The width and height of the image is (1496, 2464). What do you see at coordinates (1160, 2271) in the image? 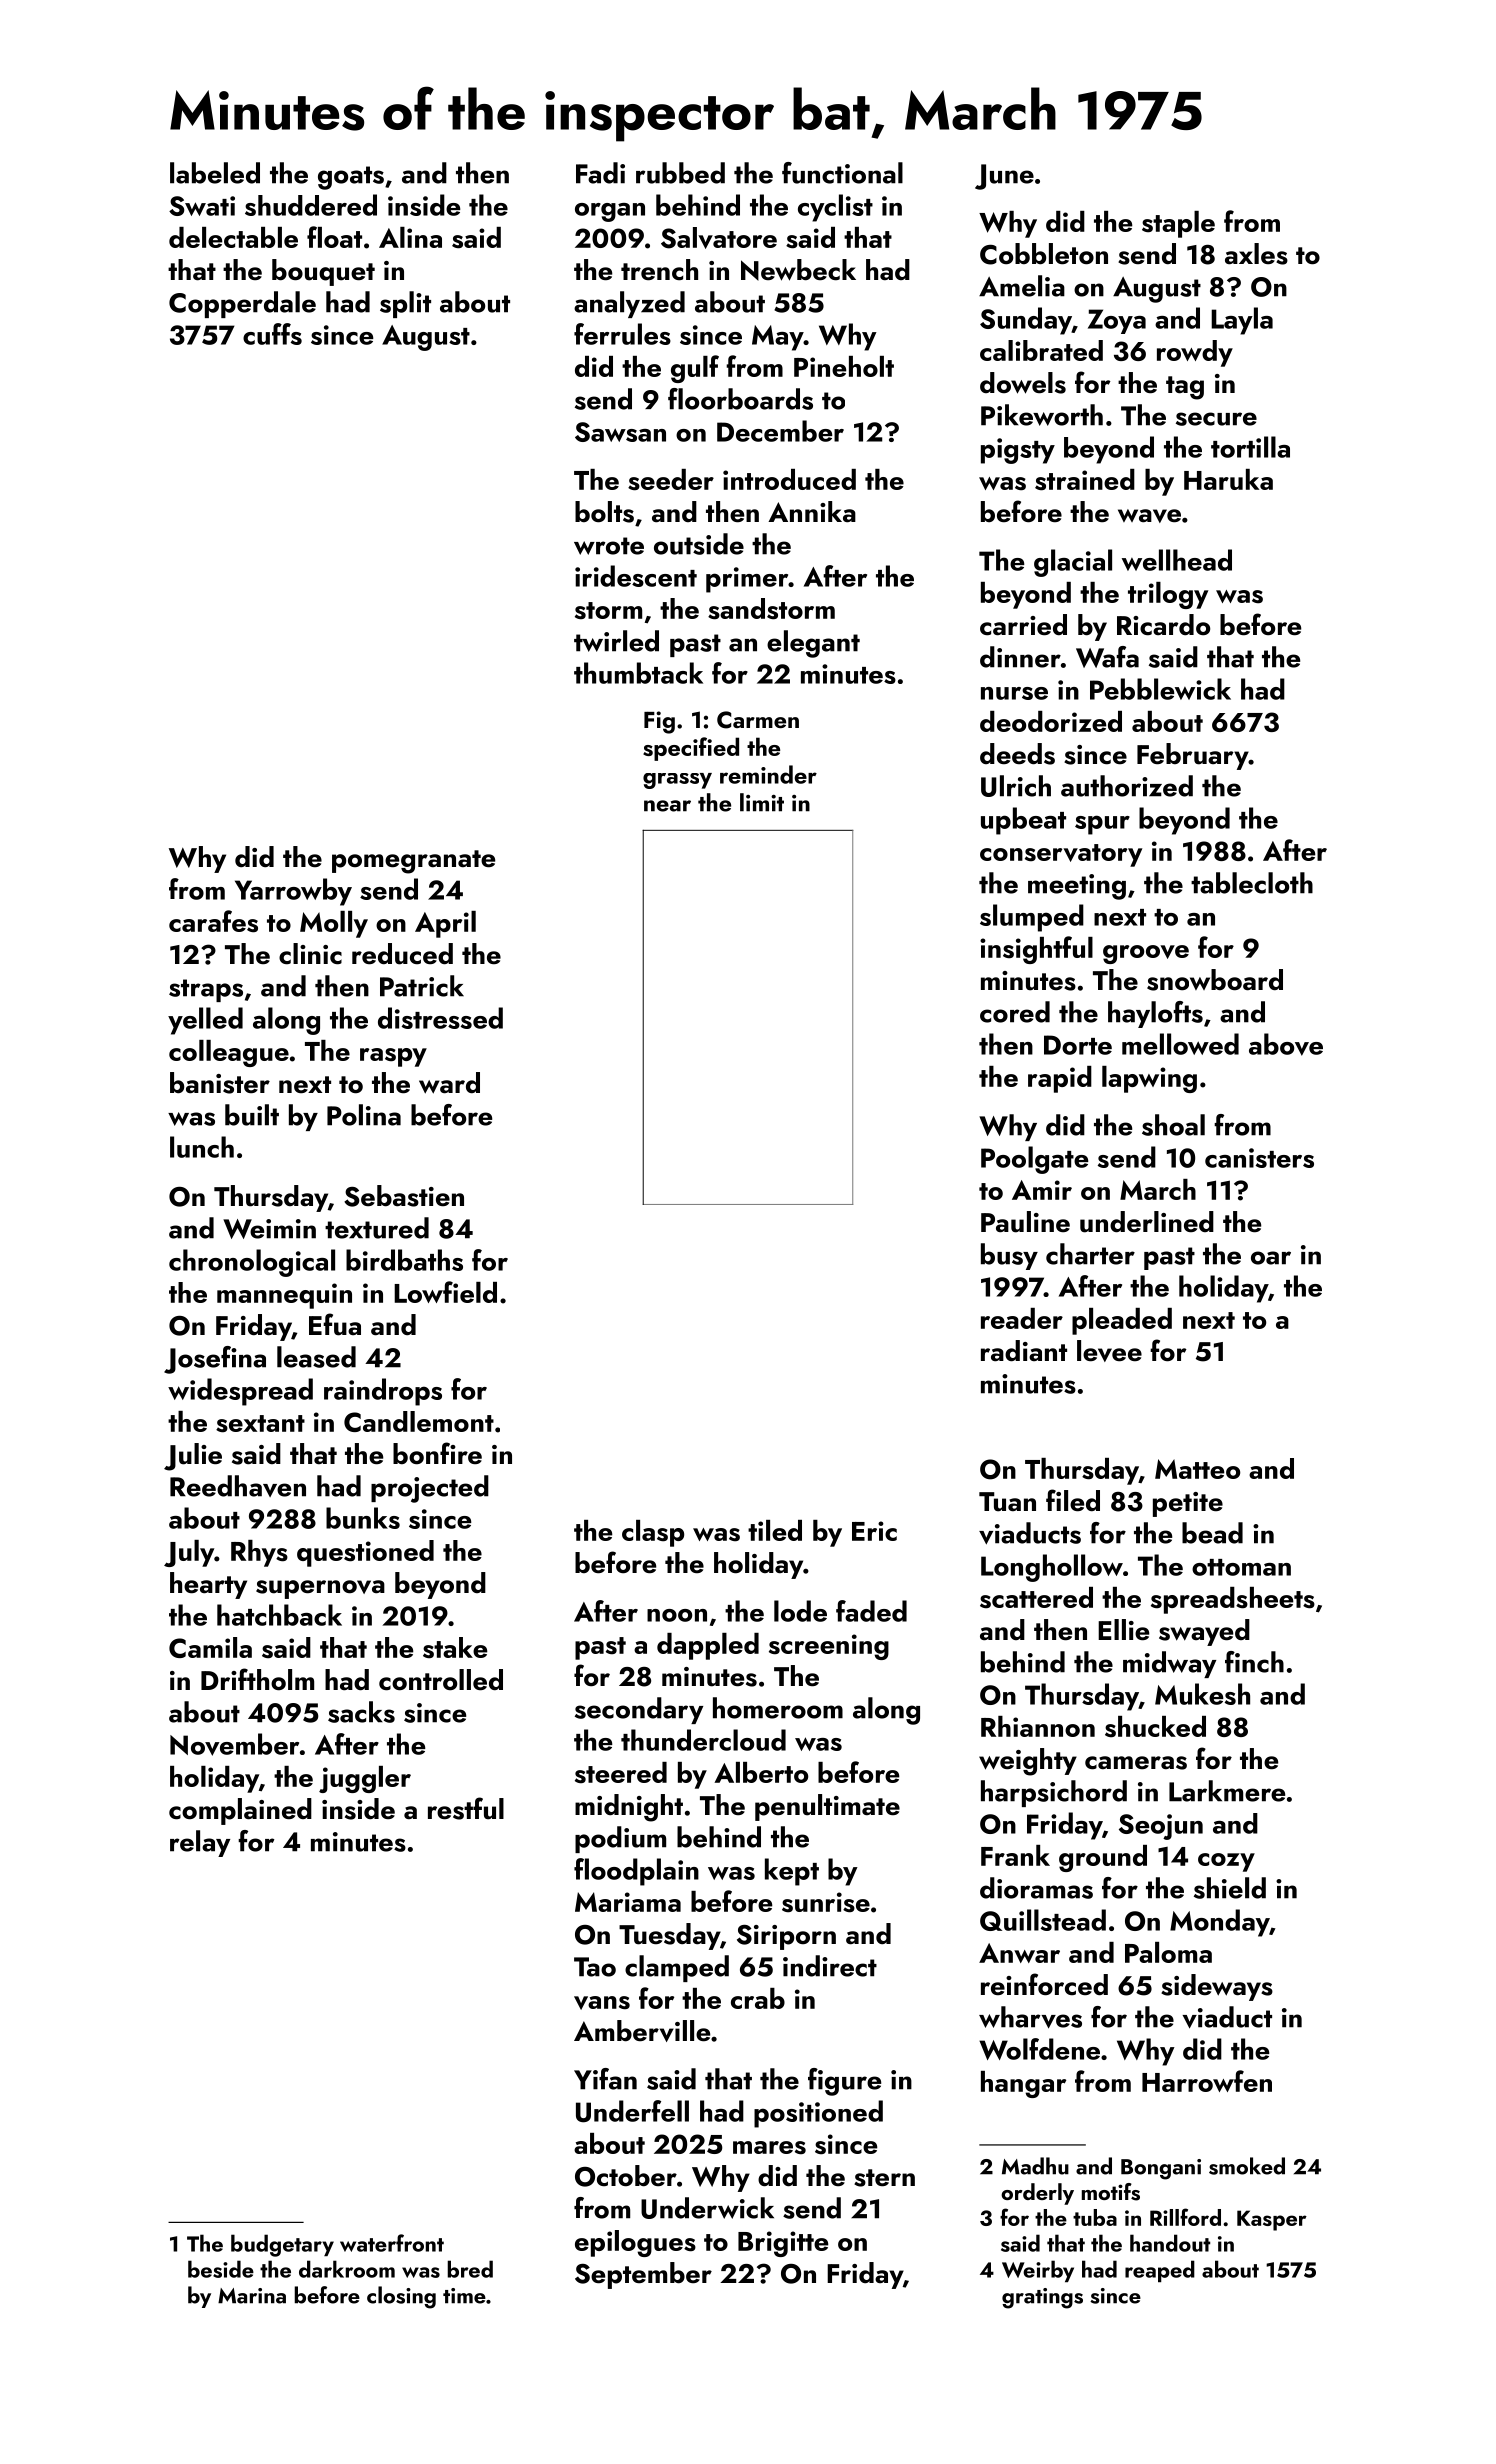
I see `reaped` at bounding box center [1160, 2271].
